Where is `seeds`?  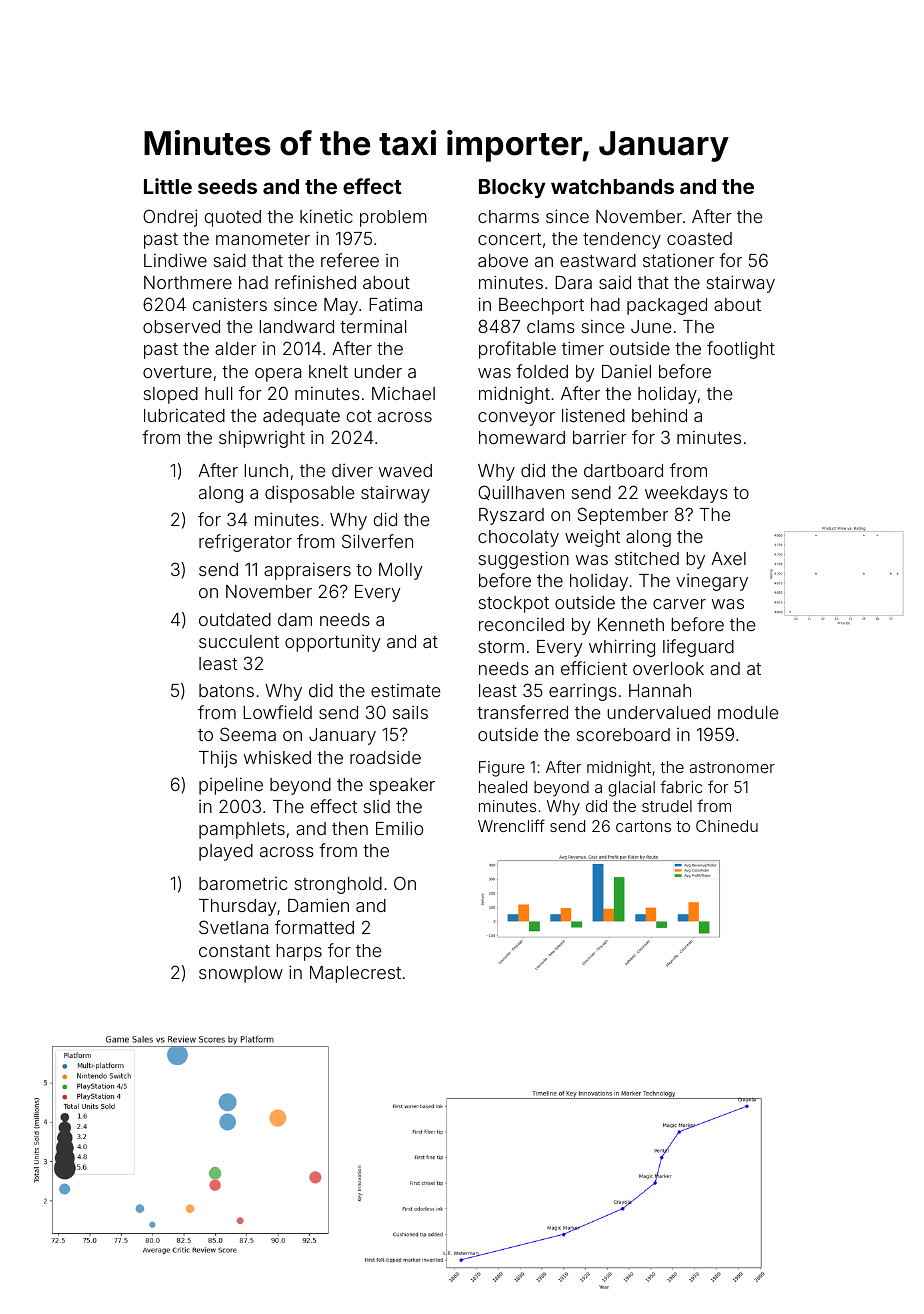
seeds is located at coordinates (227, 186).
